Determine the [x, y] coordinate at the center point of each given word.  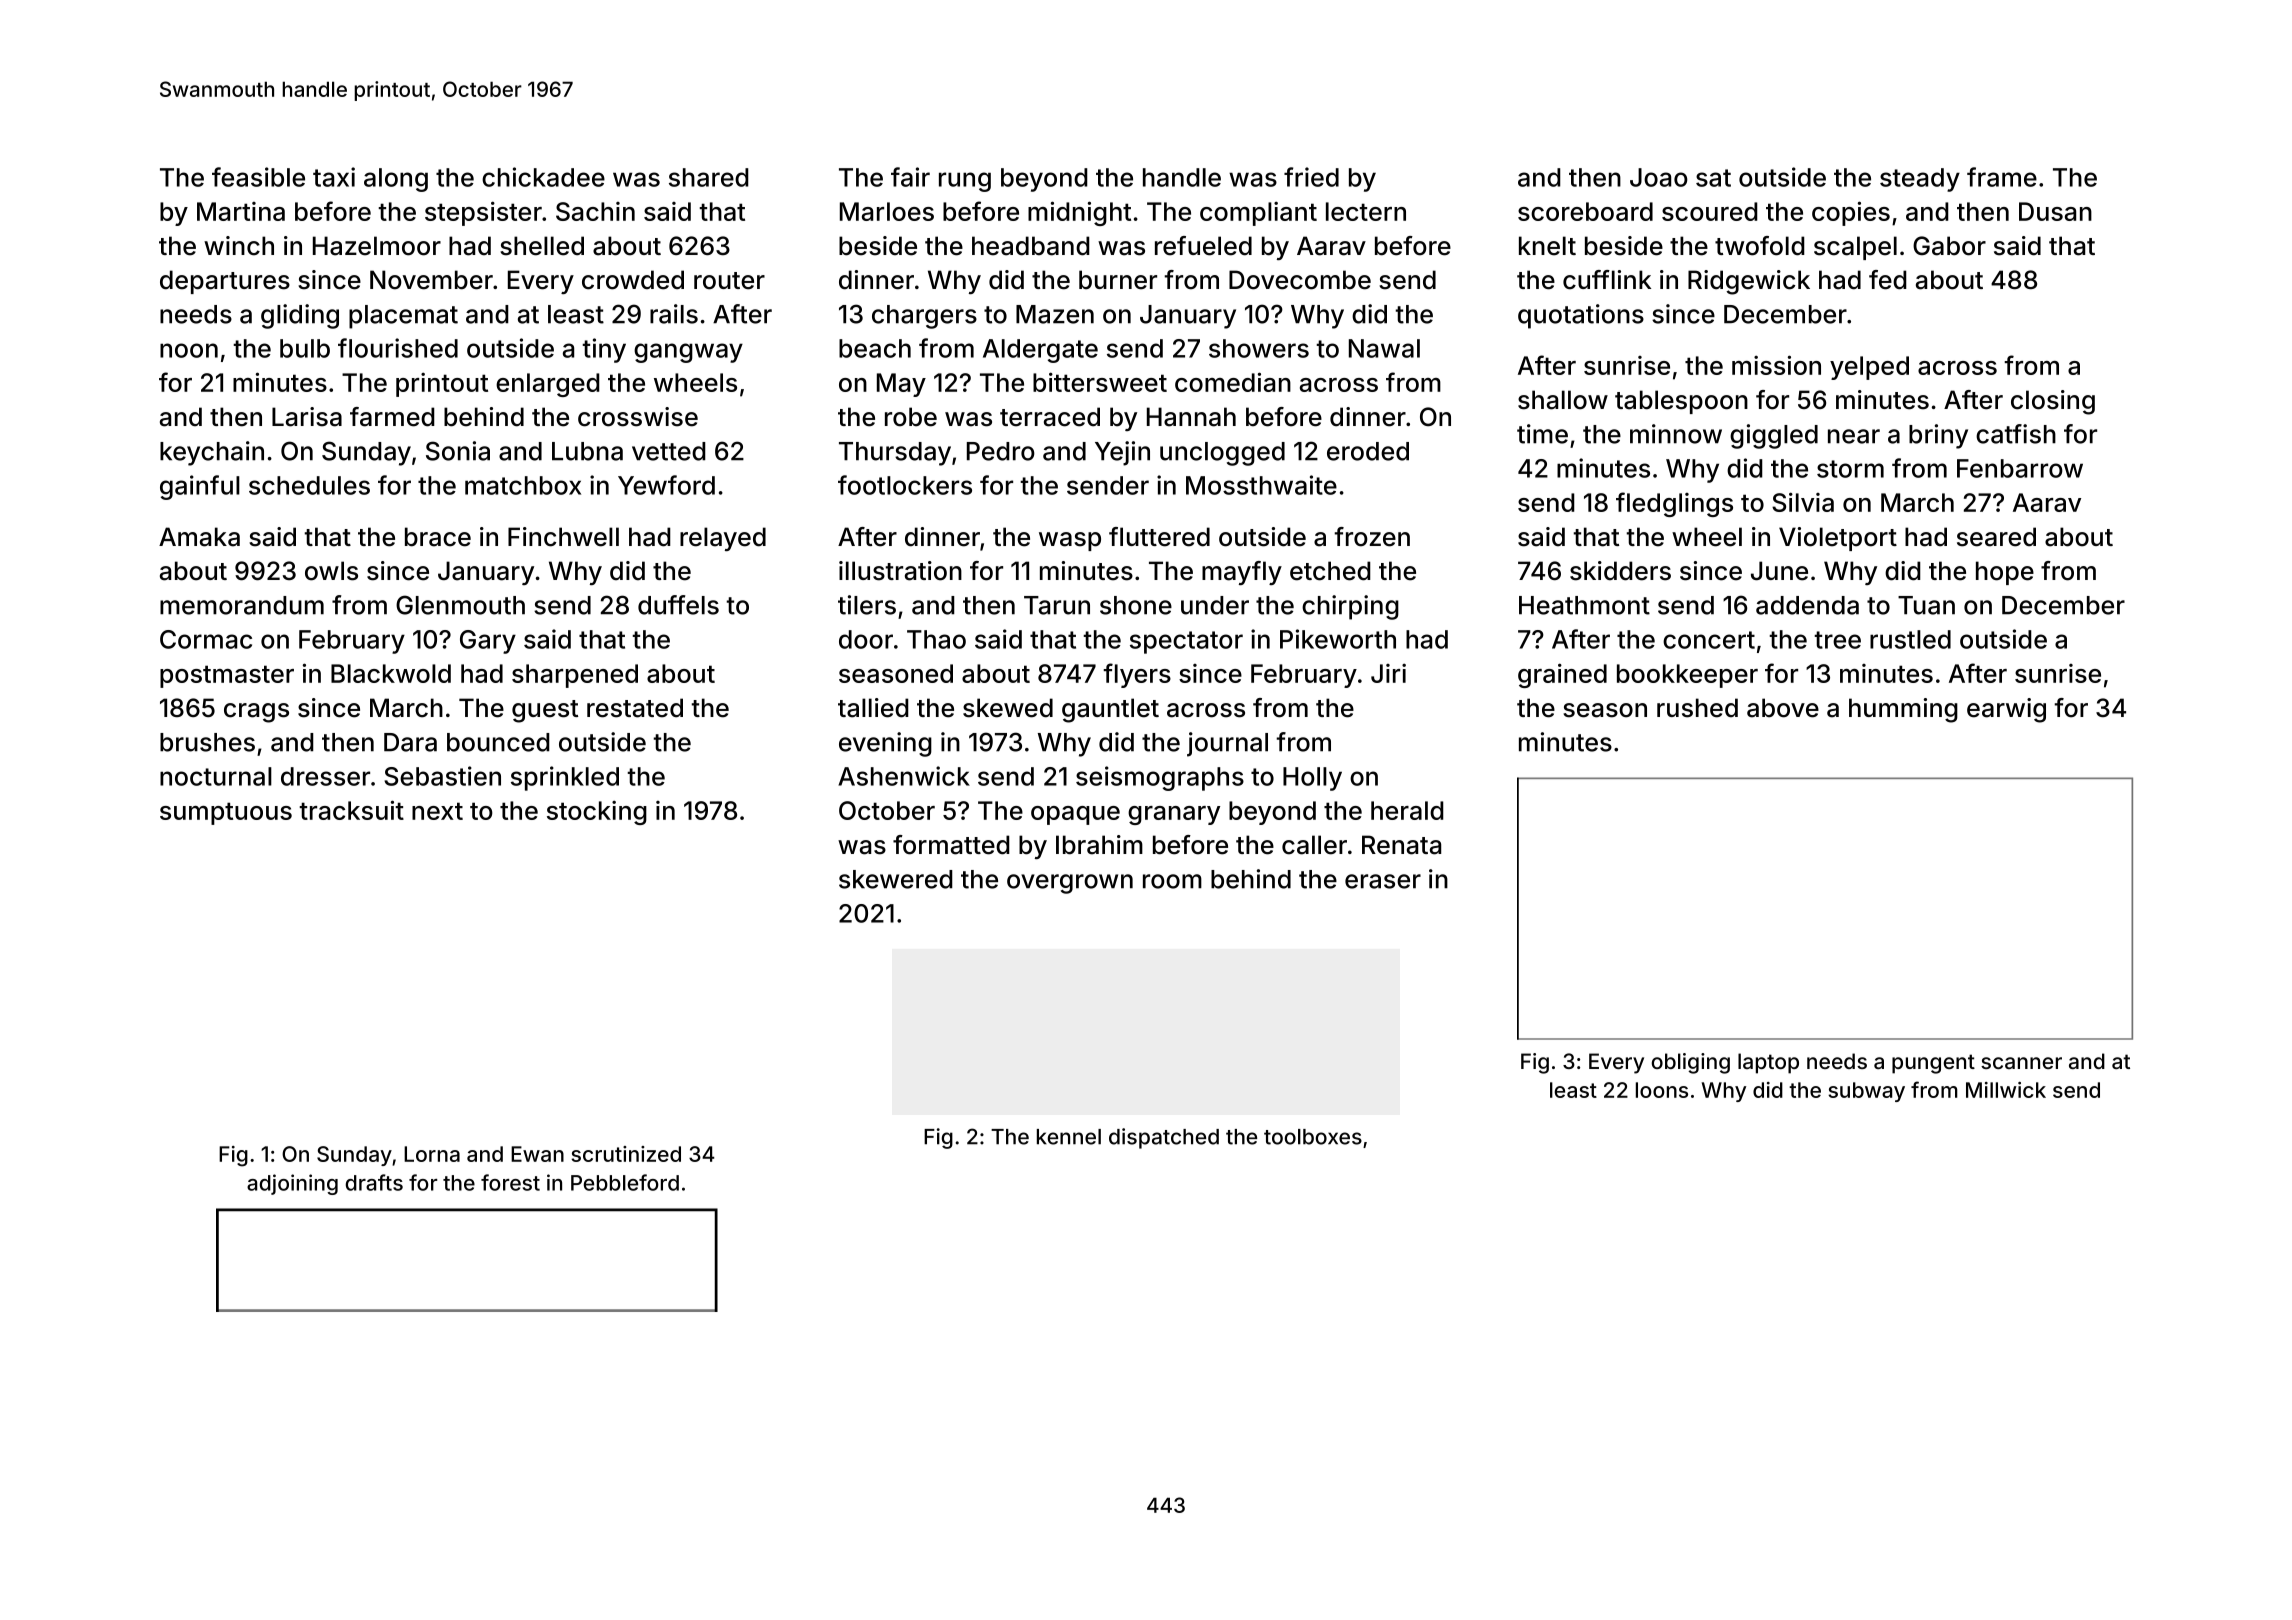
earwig [2006, 710]
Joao [1659, 177]
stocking [597, 812]
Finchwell [563, 537]
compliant [1258, 213]
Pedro [1001, 451]
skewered [896, 879]
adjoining [292, 1184]
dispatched [1164, 1138]
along [396, 180]
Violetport [1838, 539]
